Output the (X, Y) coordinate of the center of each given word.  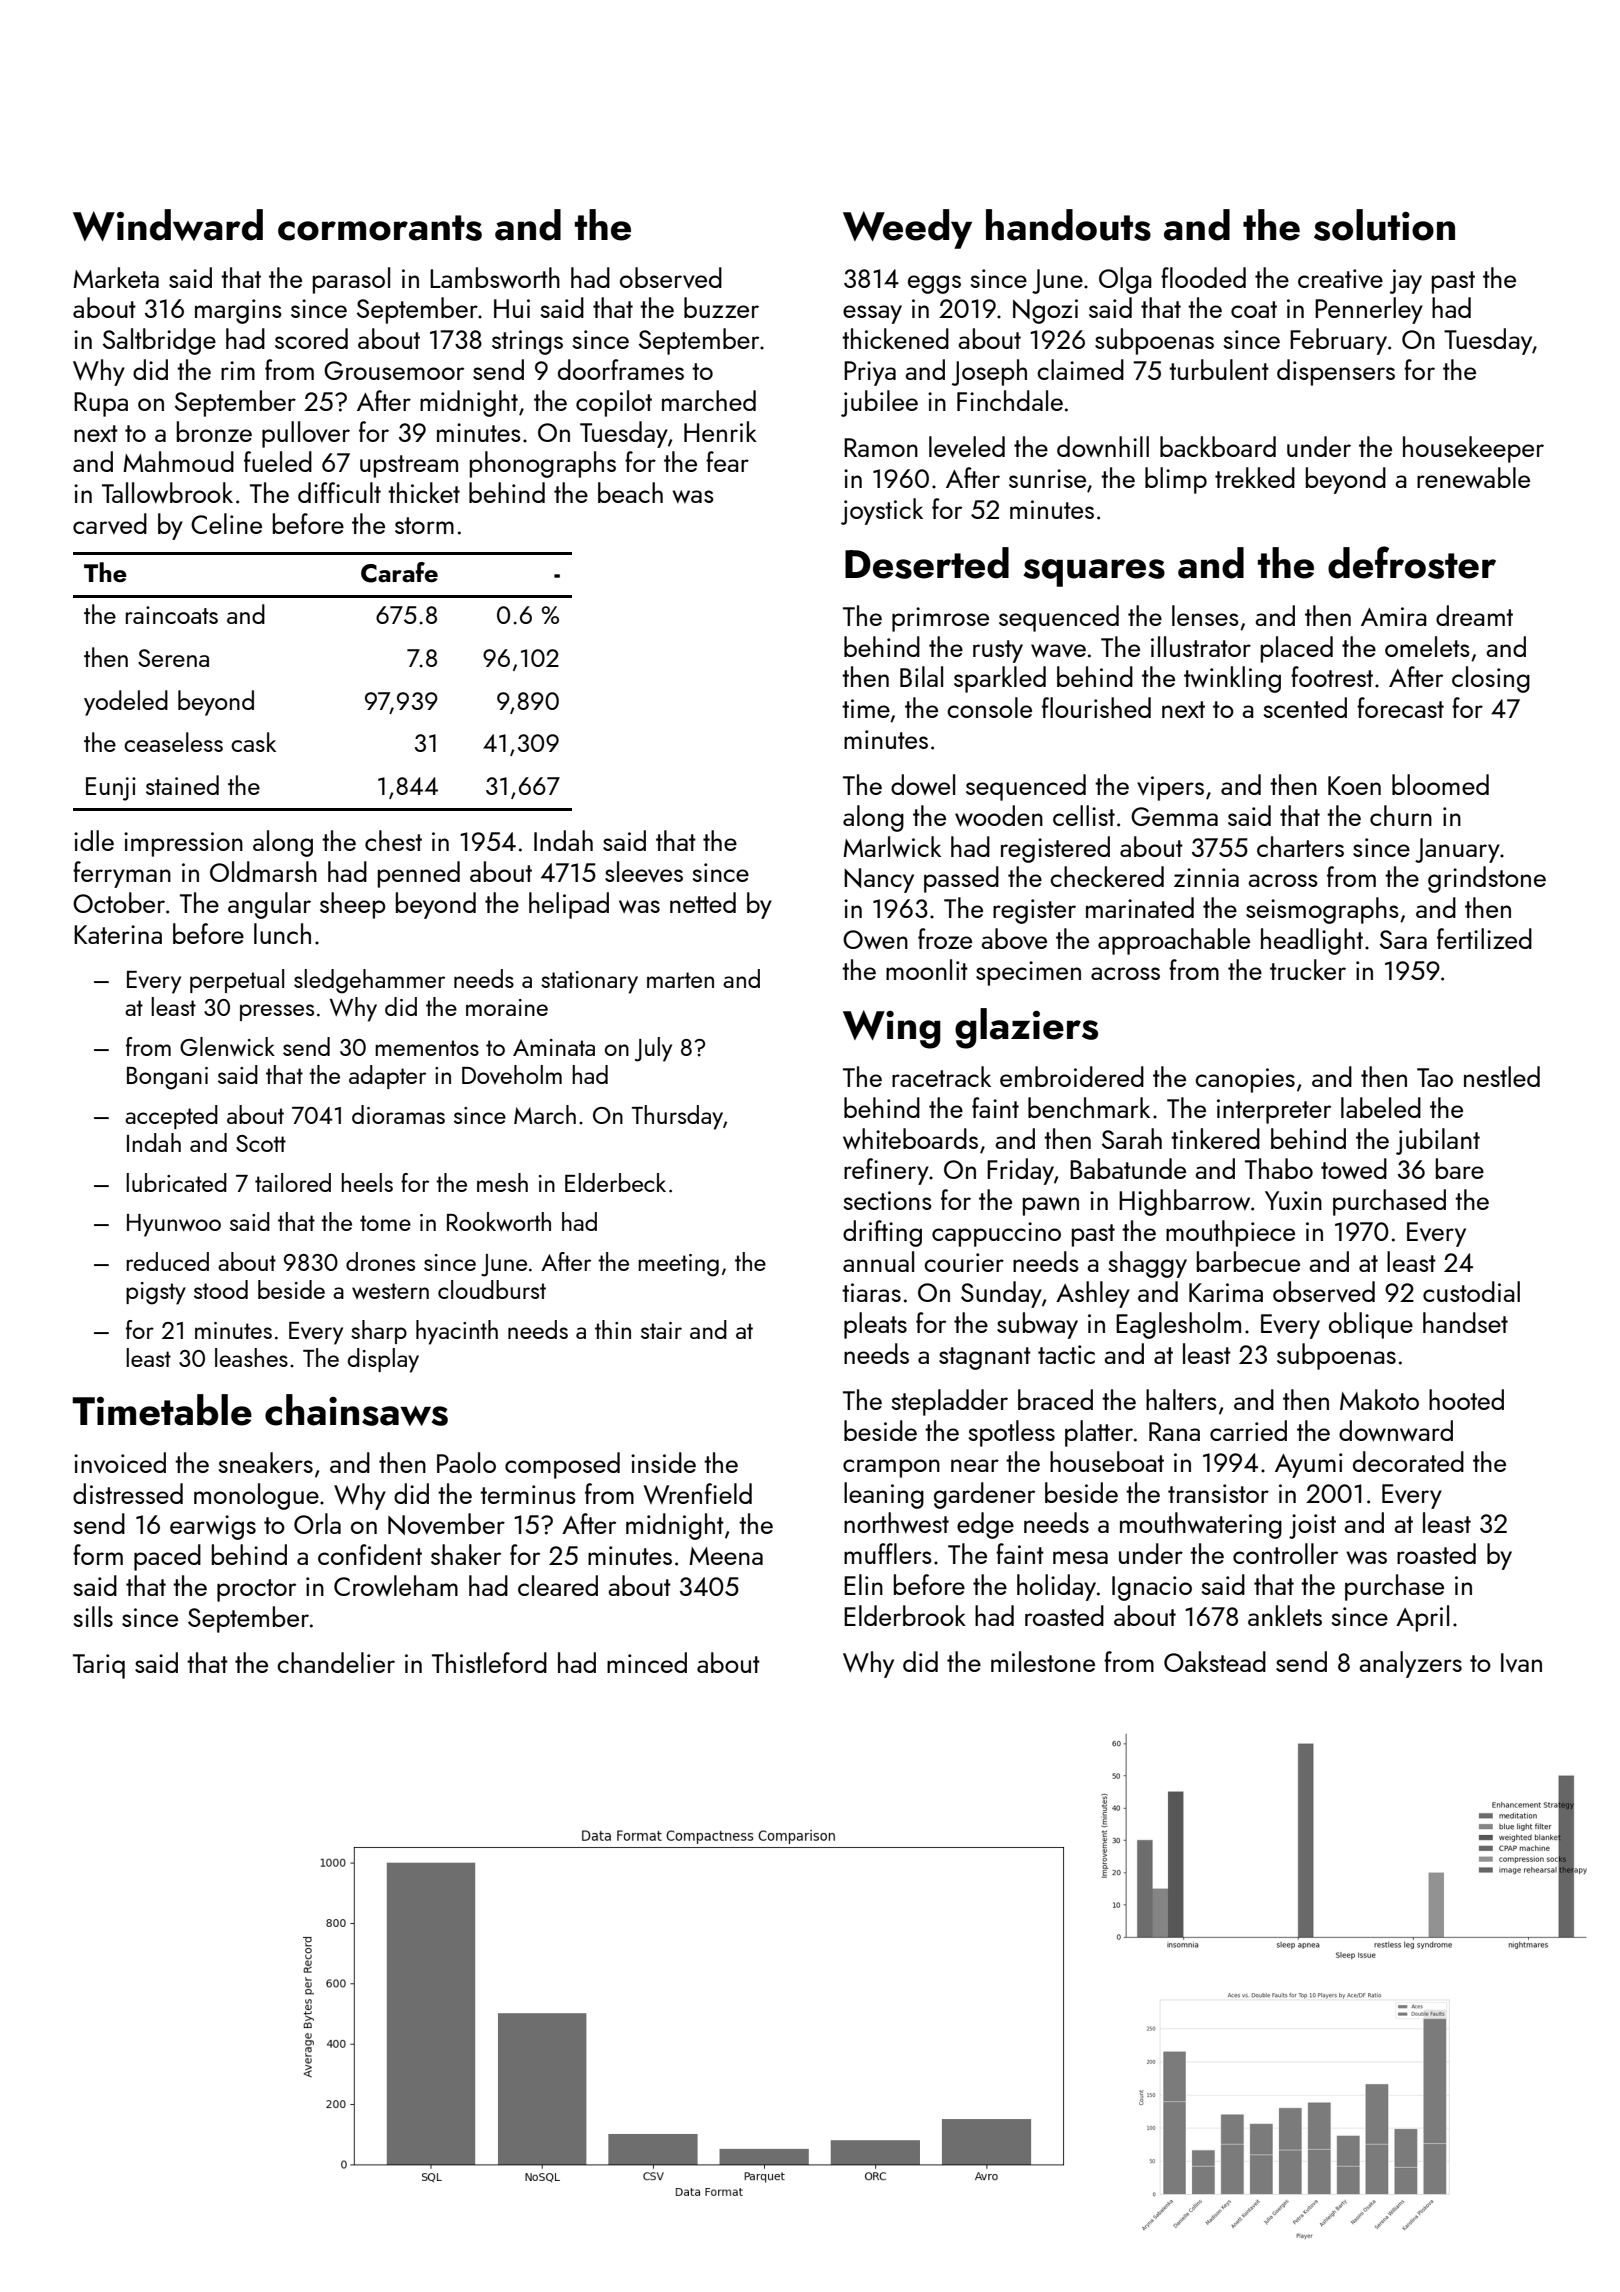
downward (1396, 1431)
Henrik (720, 431)
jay (1406, 281)
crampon (891, 1468)
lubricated (176, 1182)
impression (183, 844)
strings (527, 342)
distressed (128, 1493)
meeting (678, 1265)
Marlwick (892, 847)
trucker (1308, 969)
